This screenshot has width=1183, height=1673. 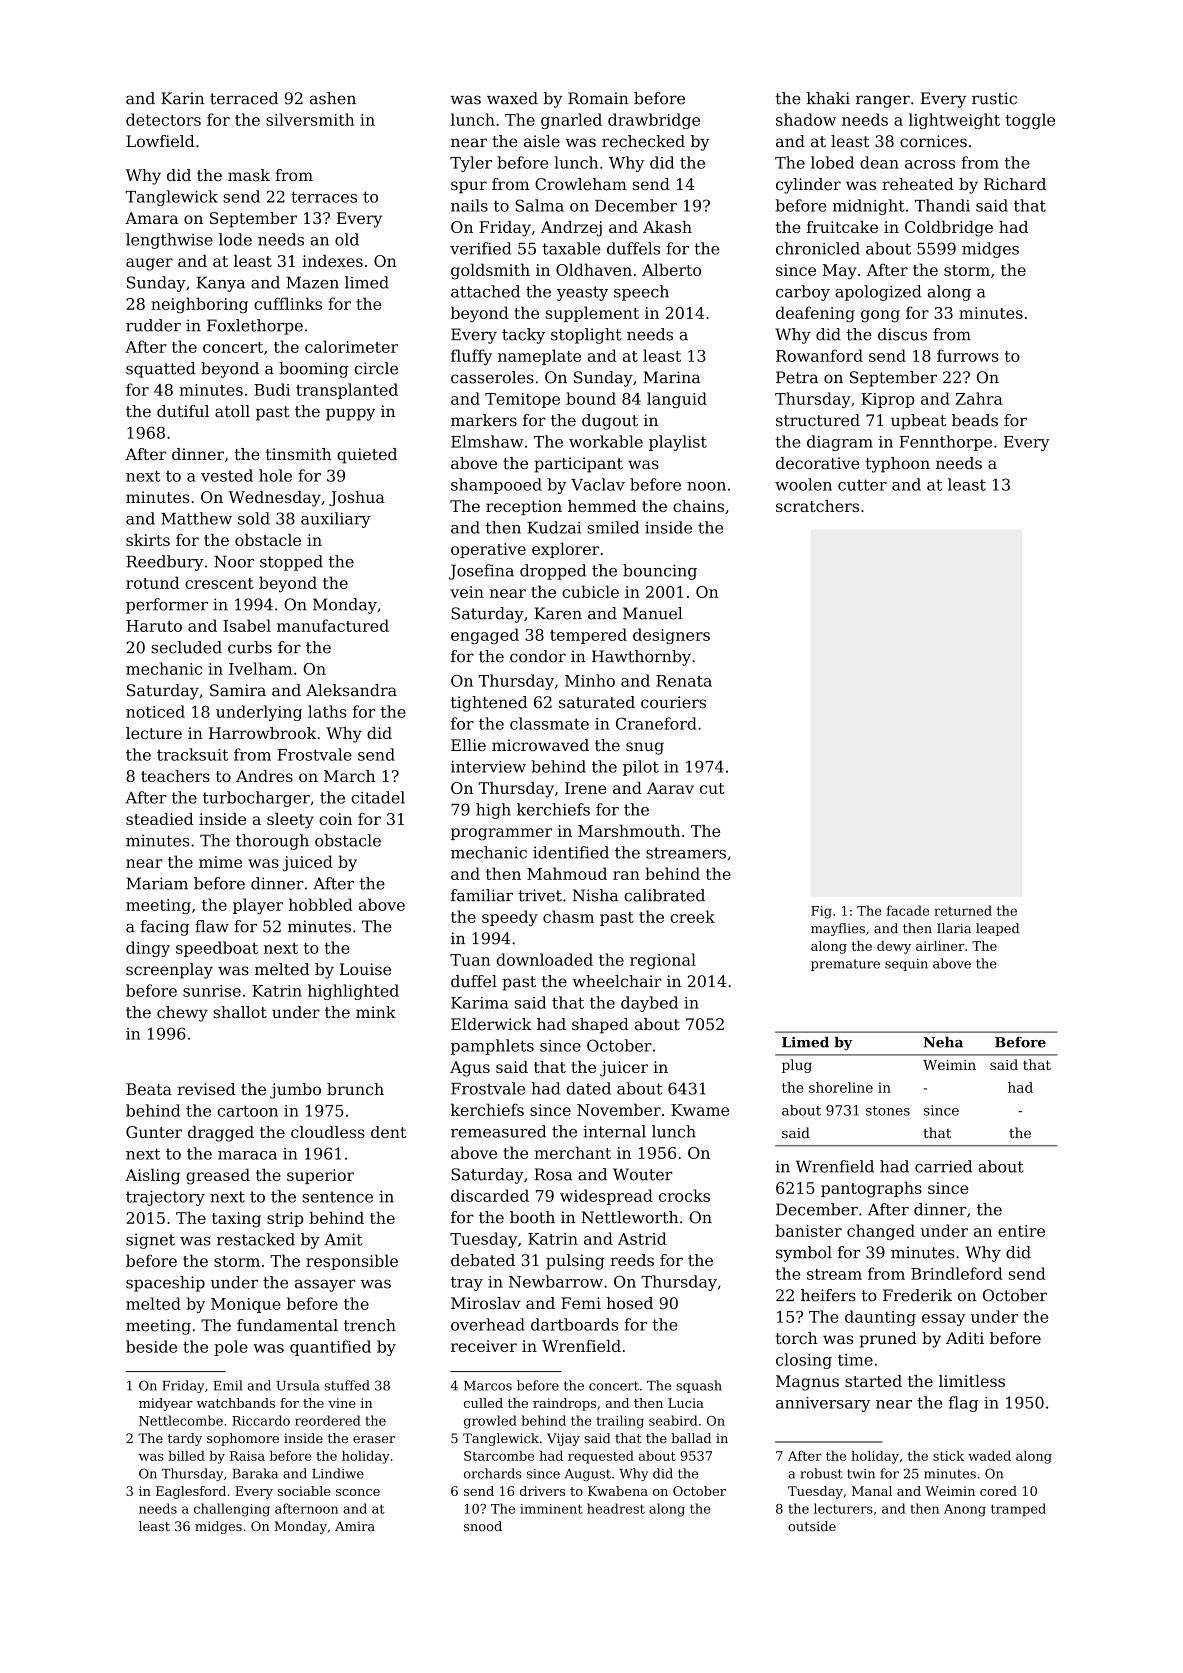 I want to click on Amit, so click(x=343, y=1239).
